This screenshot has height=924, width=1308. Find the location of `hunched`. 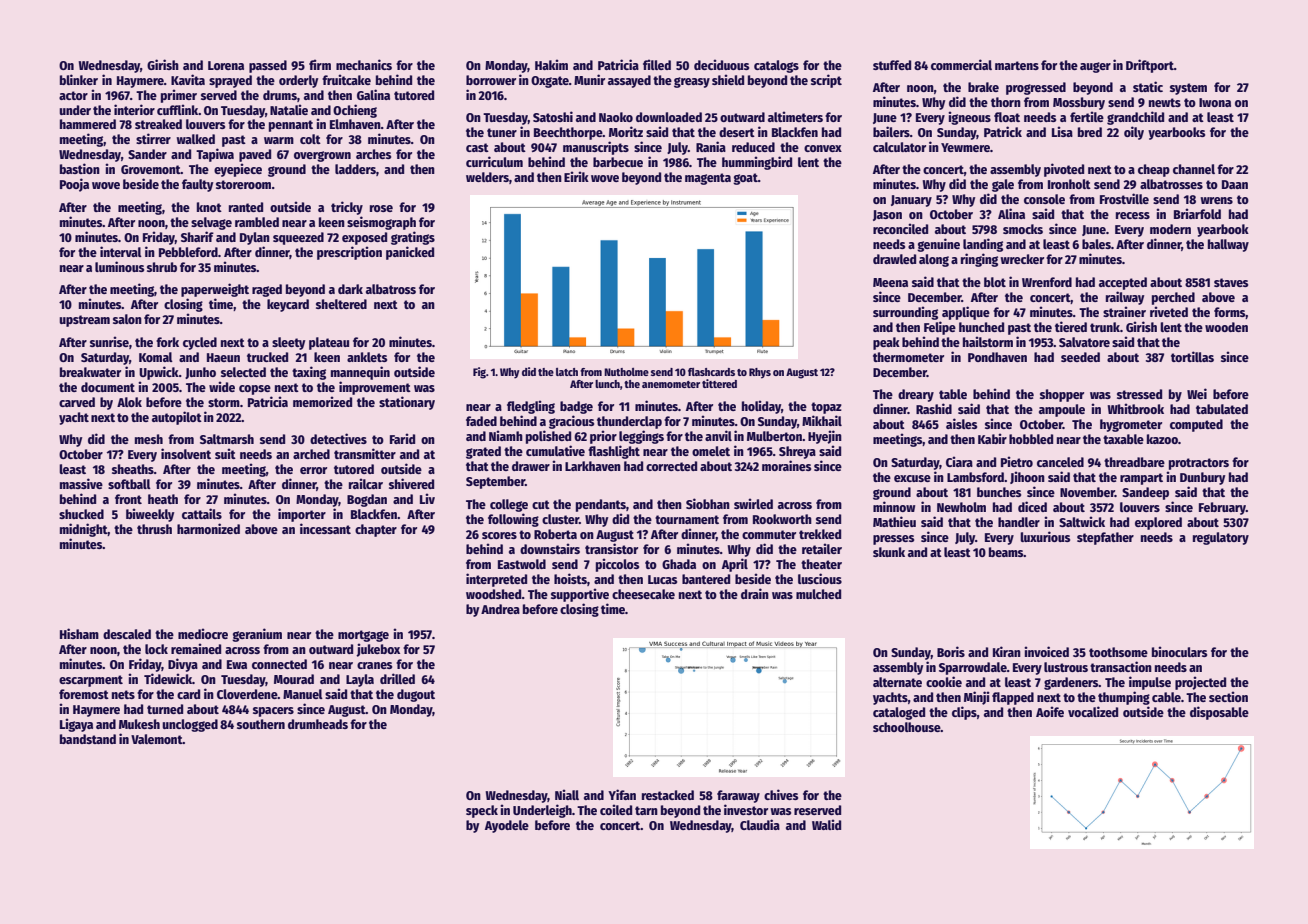

hunched is located at coordinates (981, 327).
